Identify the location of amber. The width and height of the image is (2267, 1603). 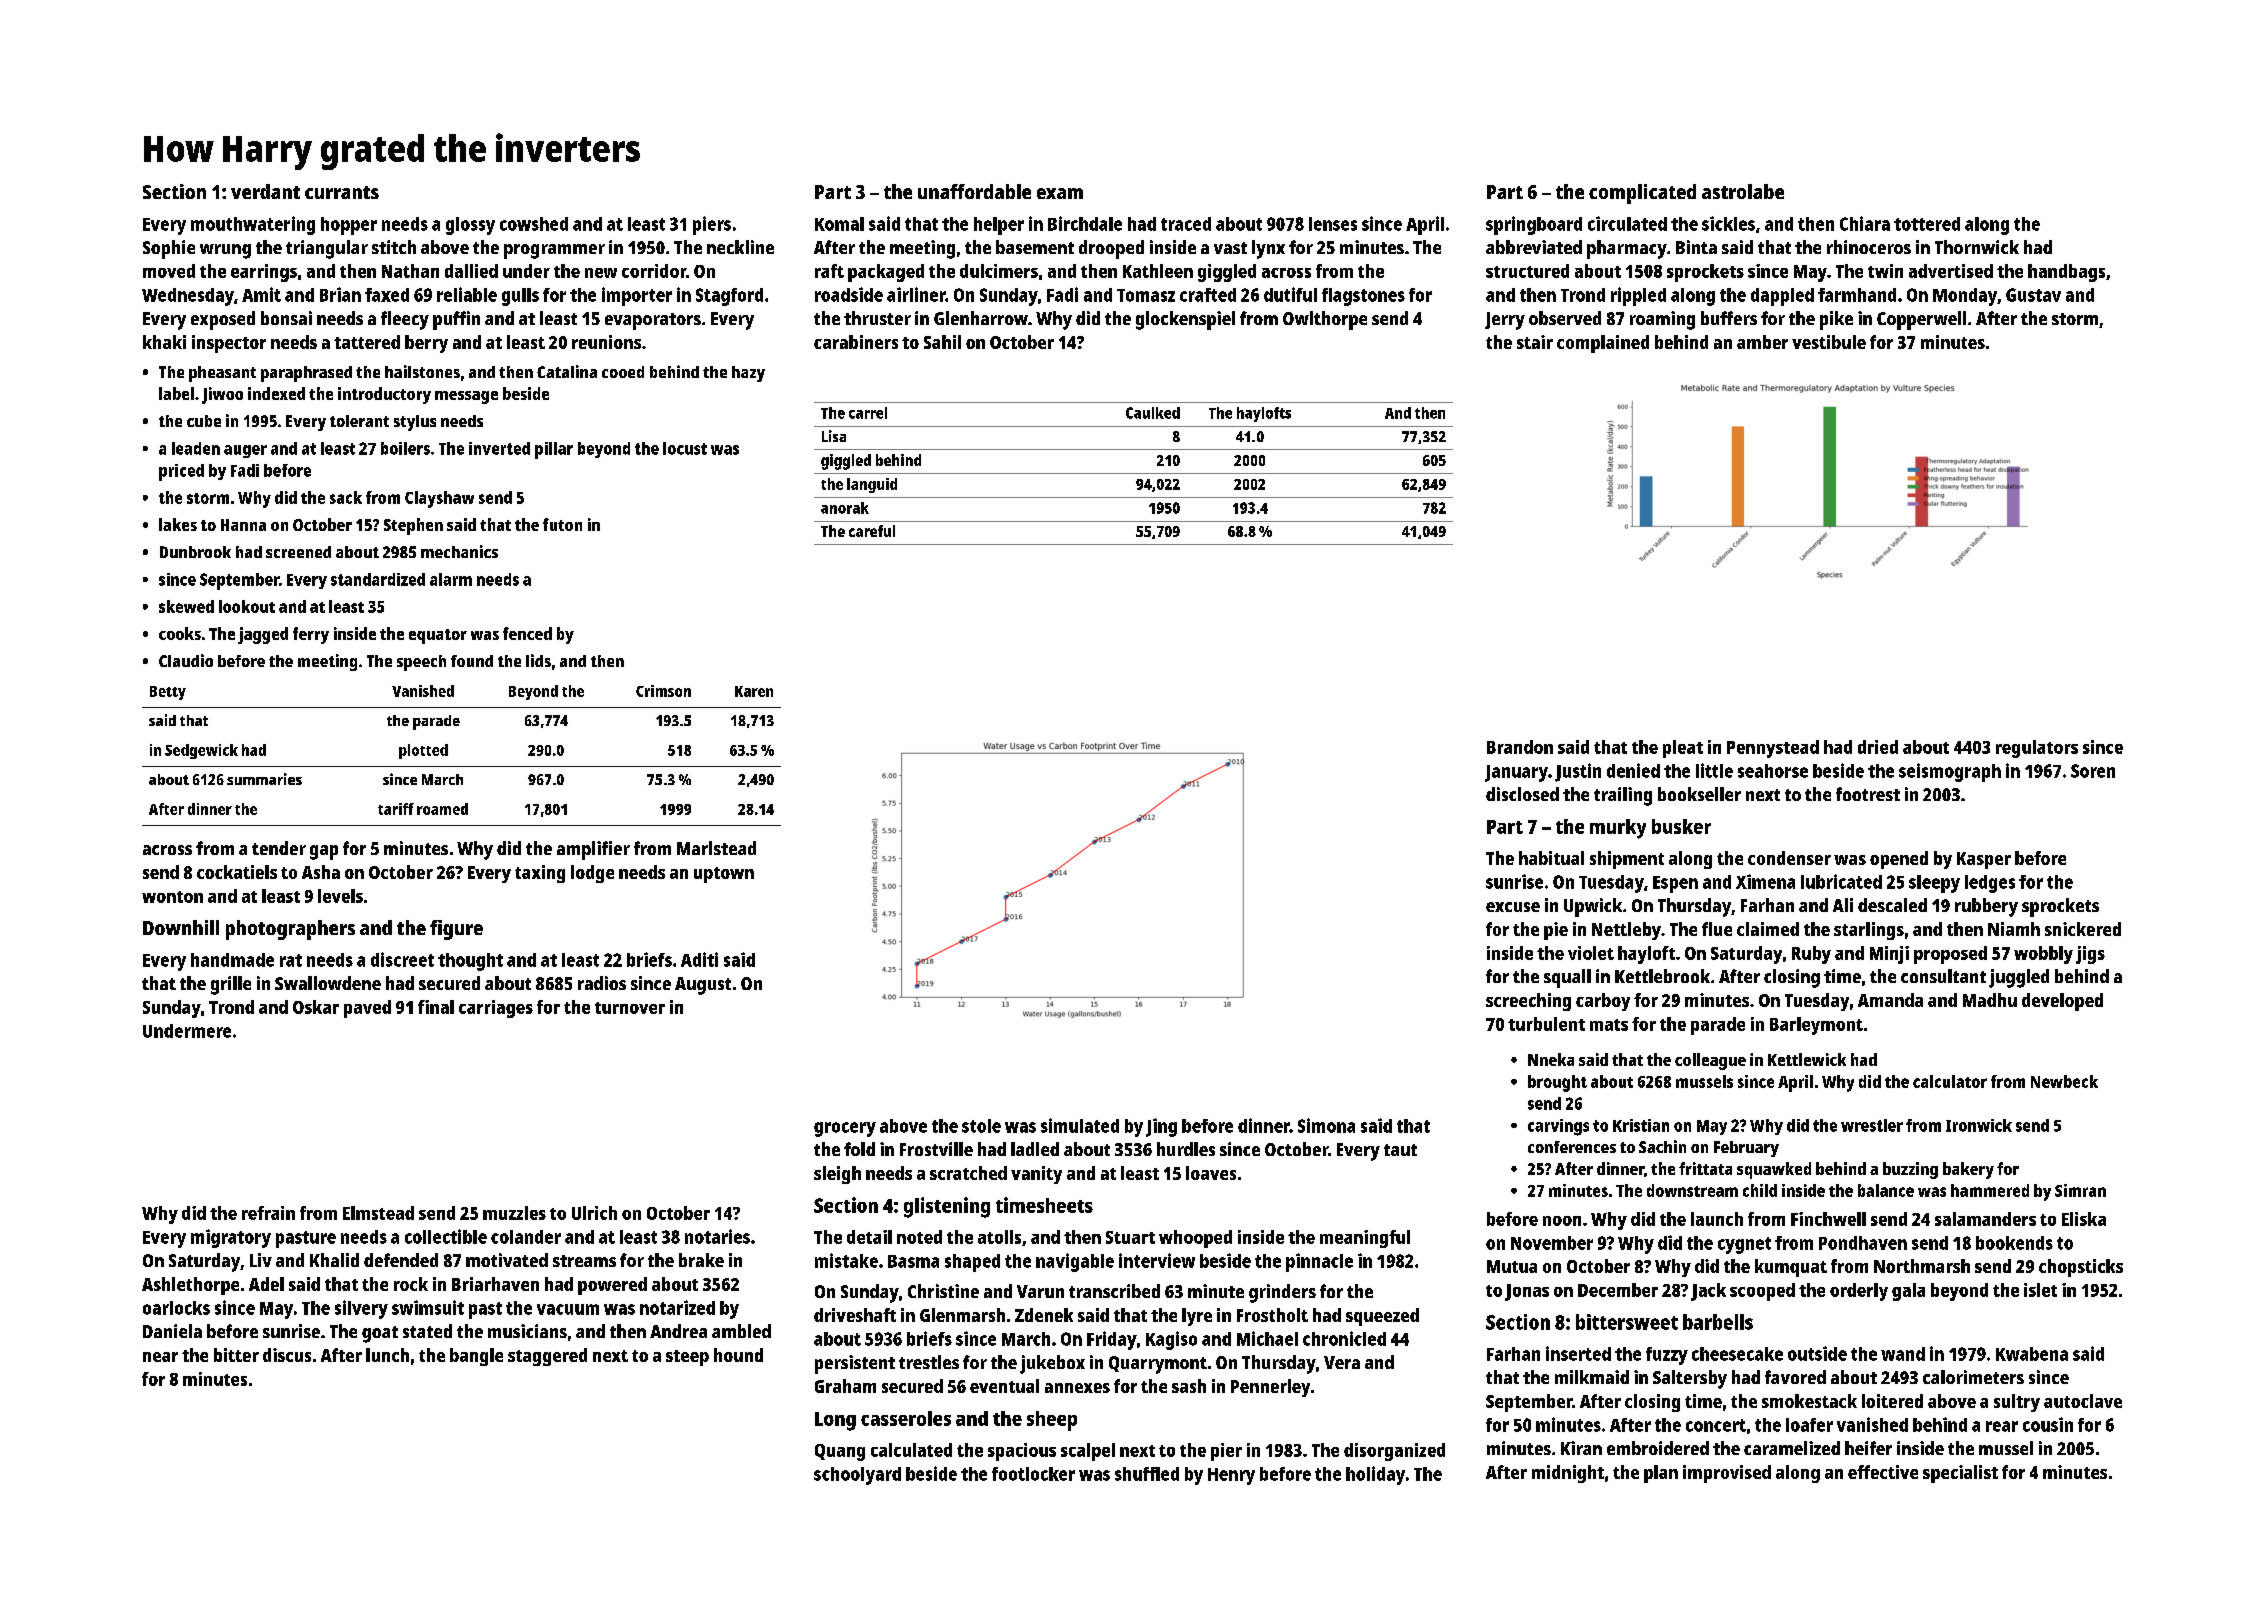
(1762, 342).
